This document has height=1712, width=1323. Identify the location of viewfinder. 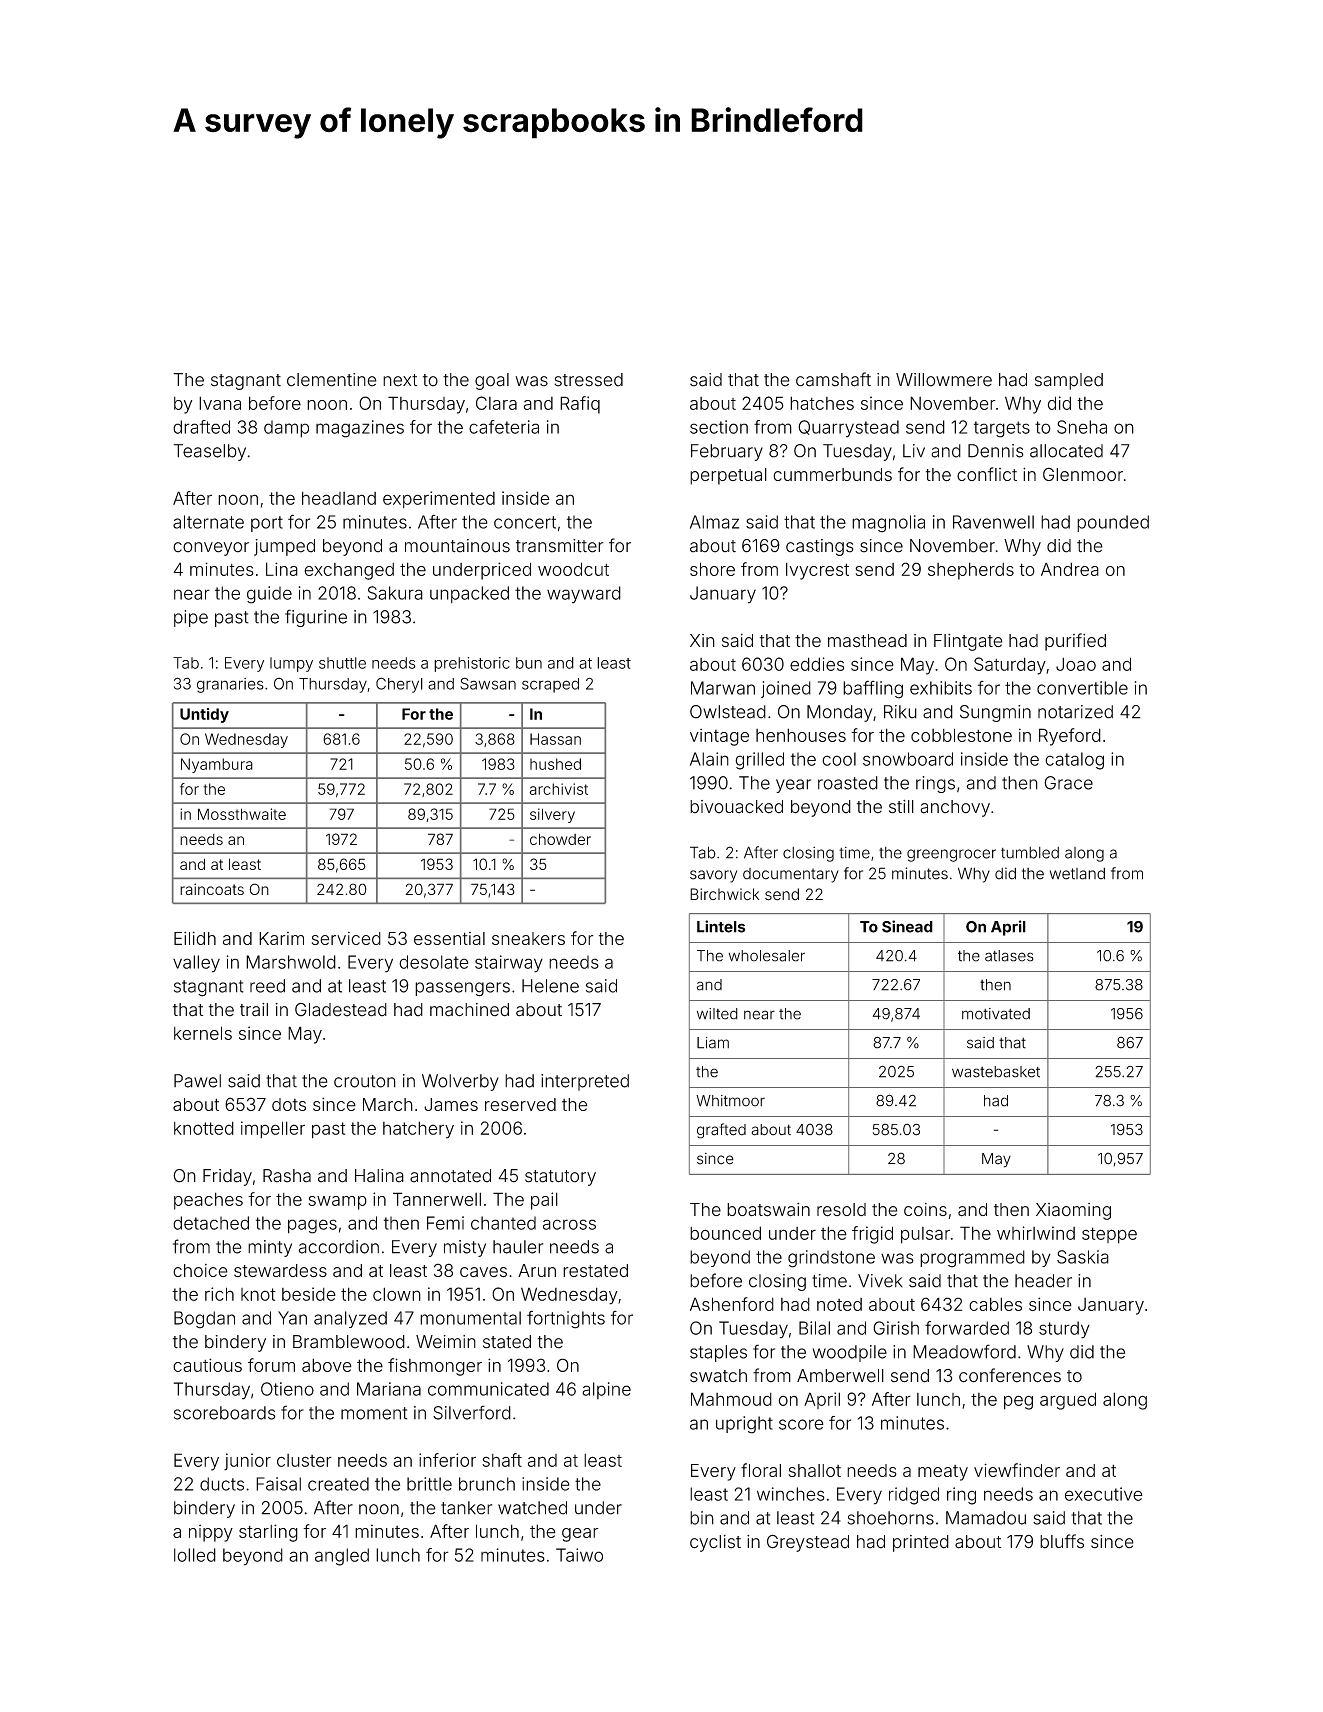
(1017, 1470).
